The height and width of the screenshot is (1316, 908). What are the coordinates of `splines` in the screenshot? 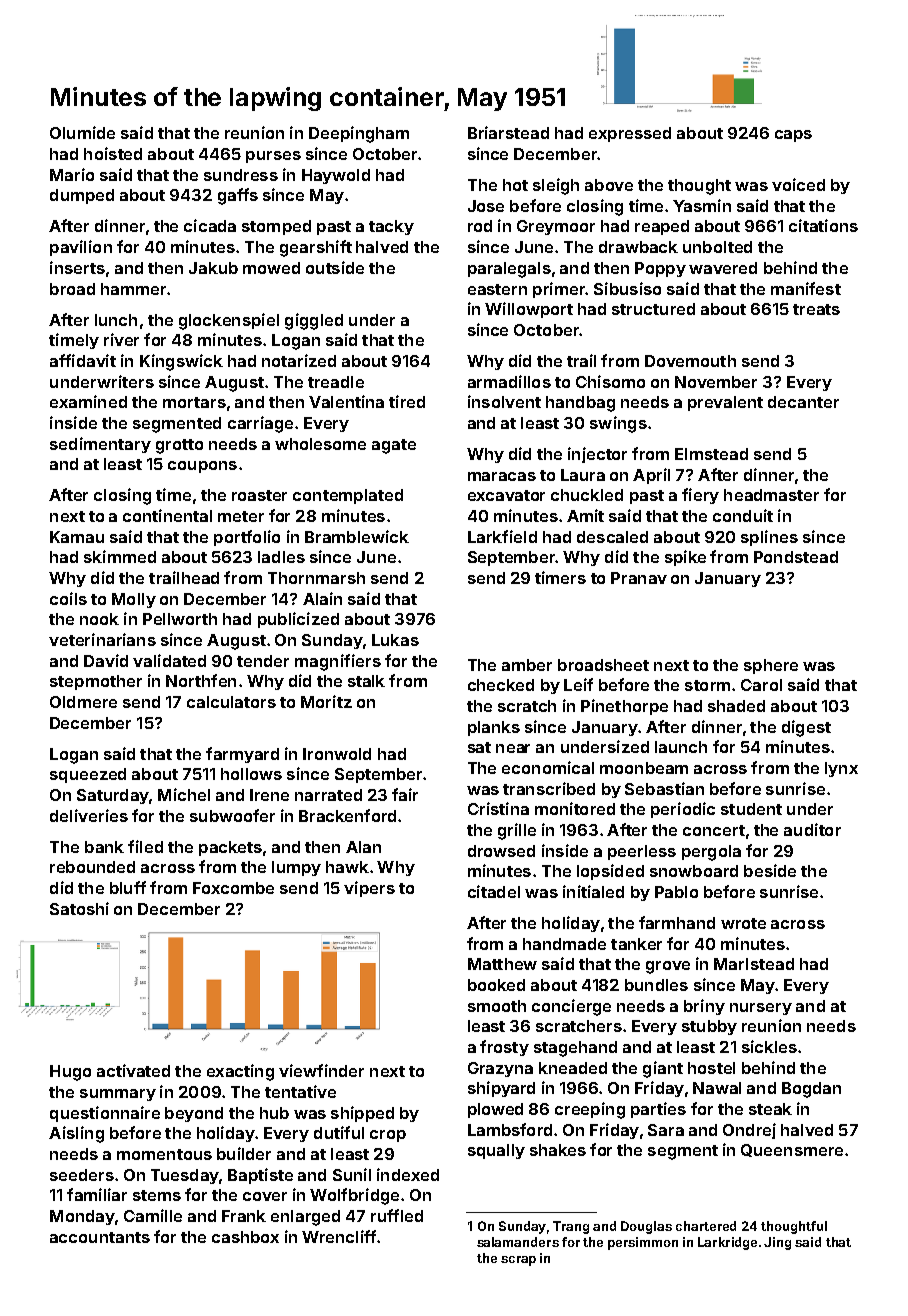 It's located at (769, 538).
